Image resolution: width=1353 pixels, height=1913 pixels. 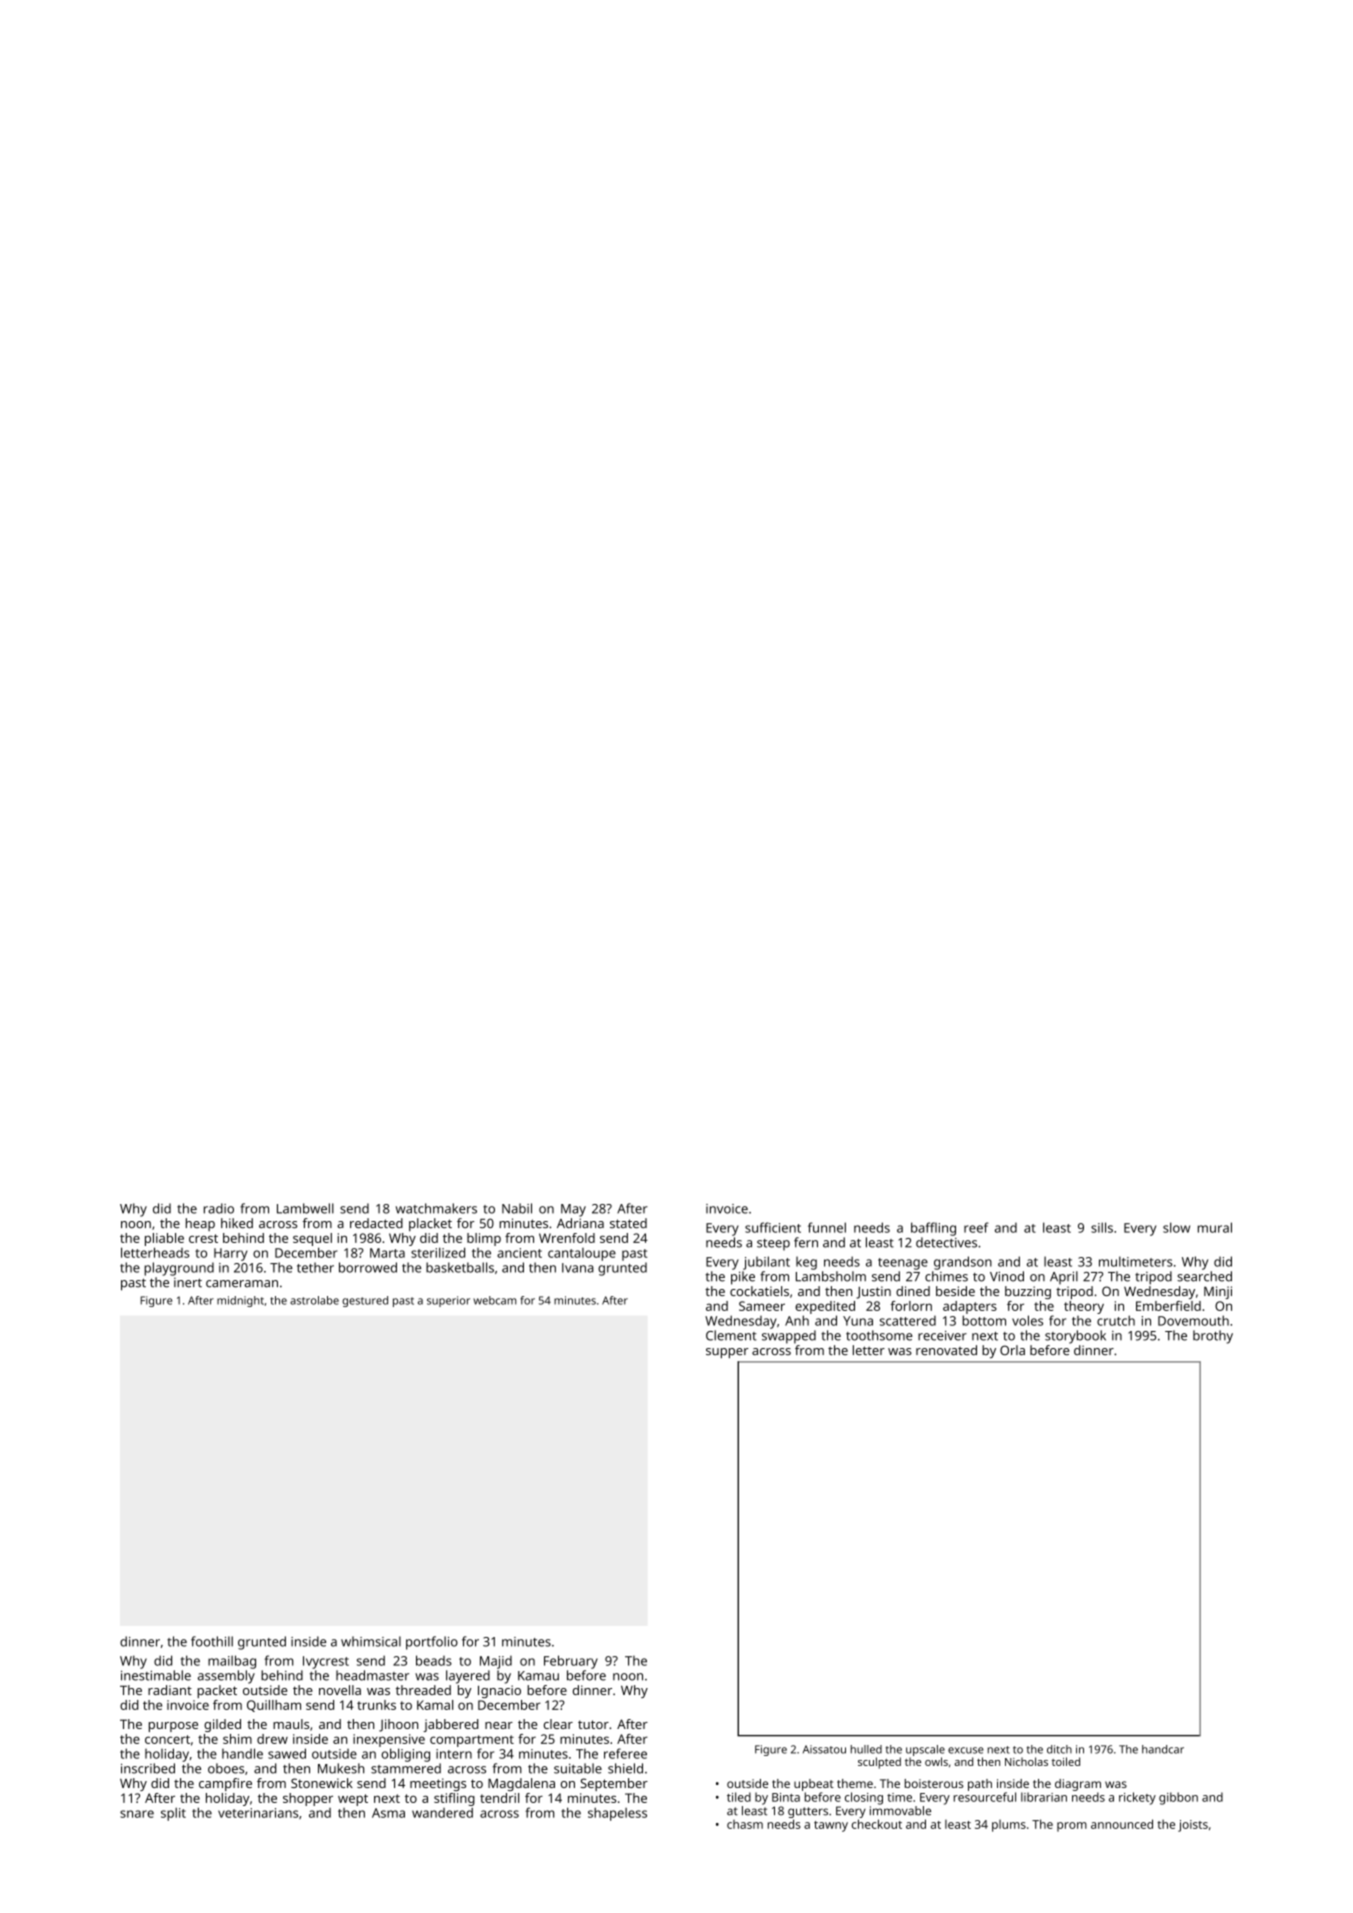 What do you see at coordinates (1012, 1350) in the page?
I see `Orla` at bounding box center [1012, 1350].
